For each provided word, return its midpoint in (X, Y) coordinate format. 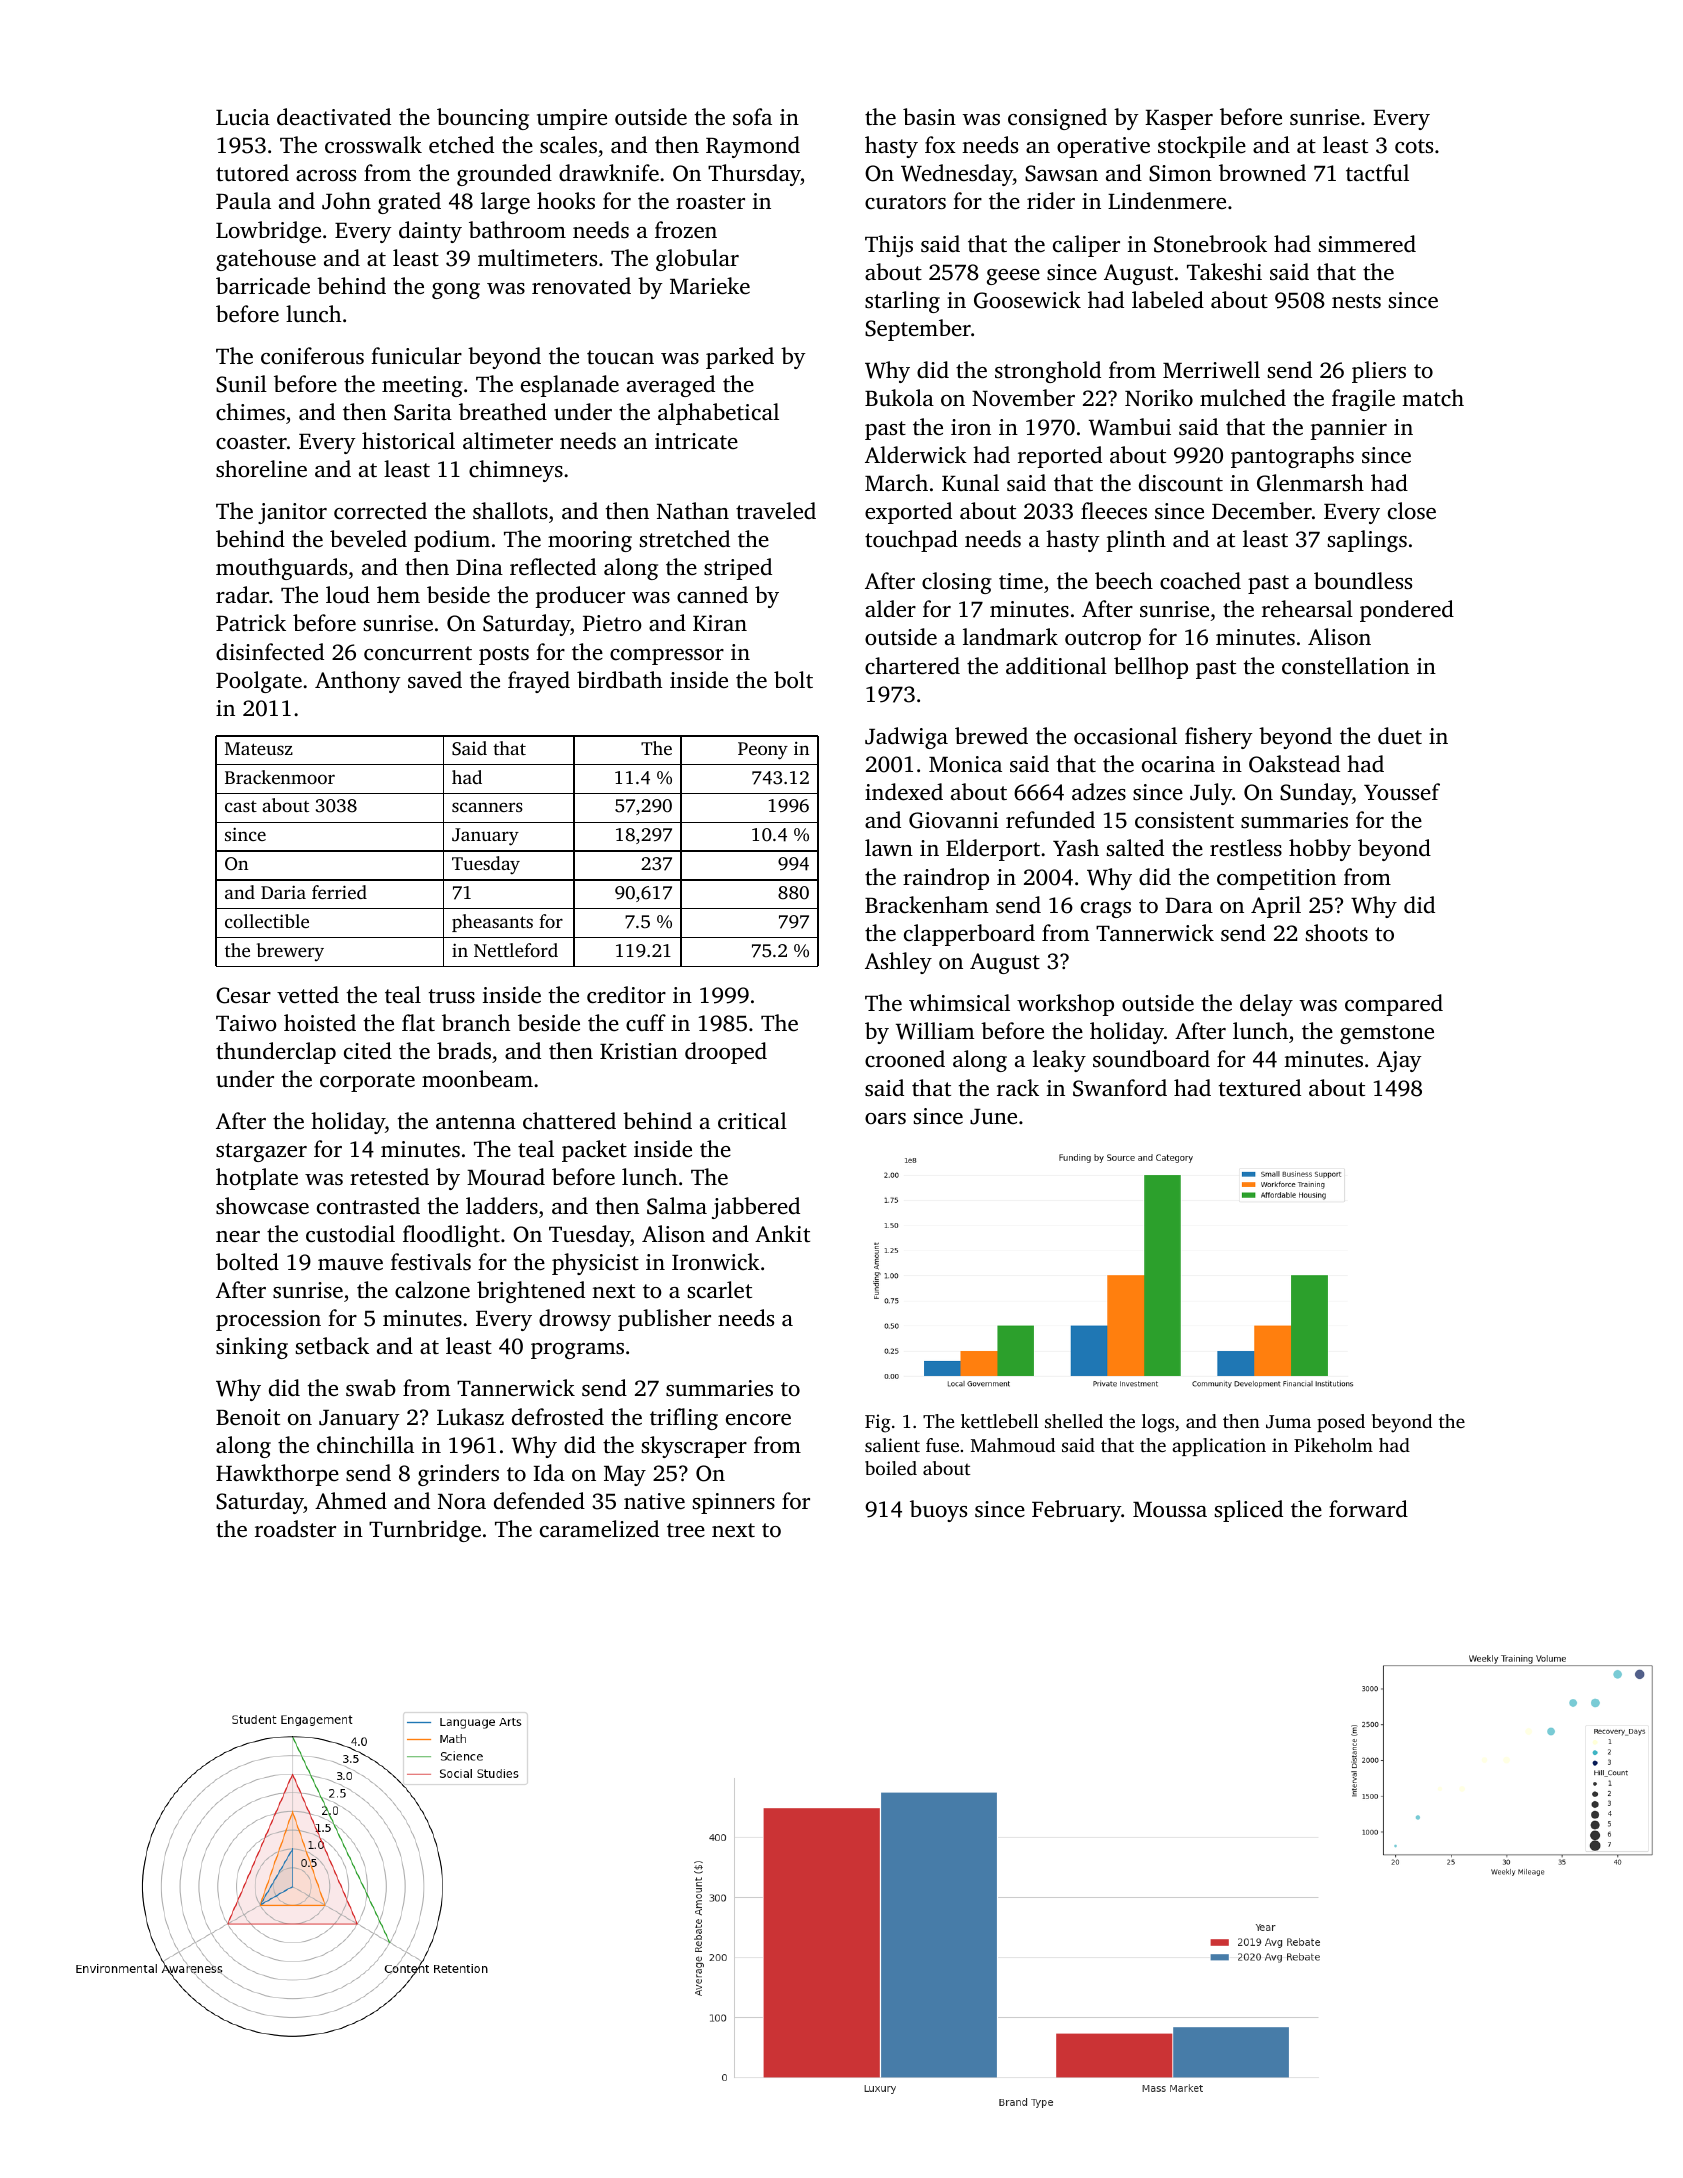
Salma (677, 1206)
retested (389, 1177)
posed (1341, 1423)
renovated (581, 285)
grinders (458, 1475)
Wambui (1130, 427)
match (1433, 397)
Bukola (899, 397)
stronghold (1048, 372)
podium (452, 541)
